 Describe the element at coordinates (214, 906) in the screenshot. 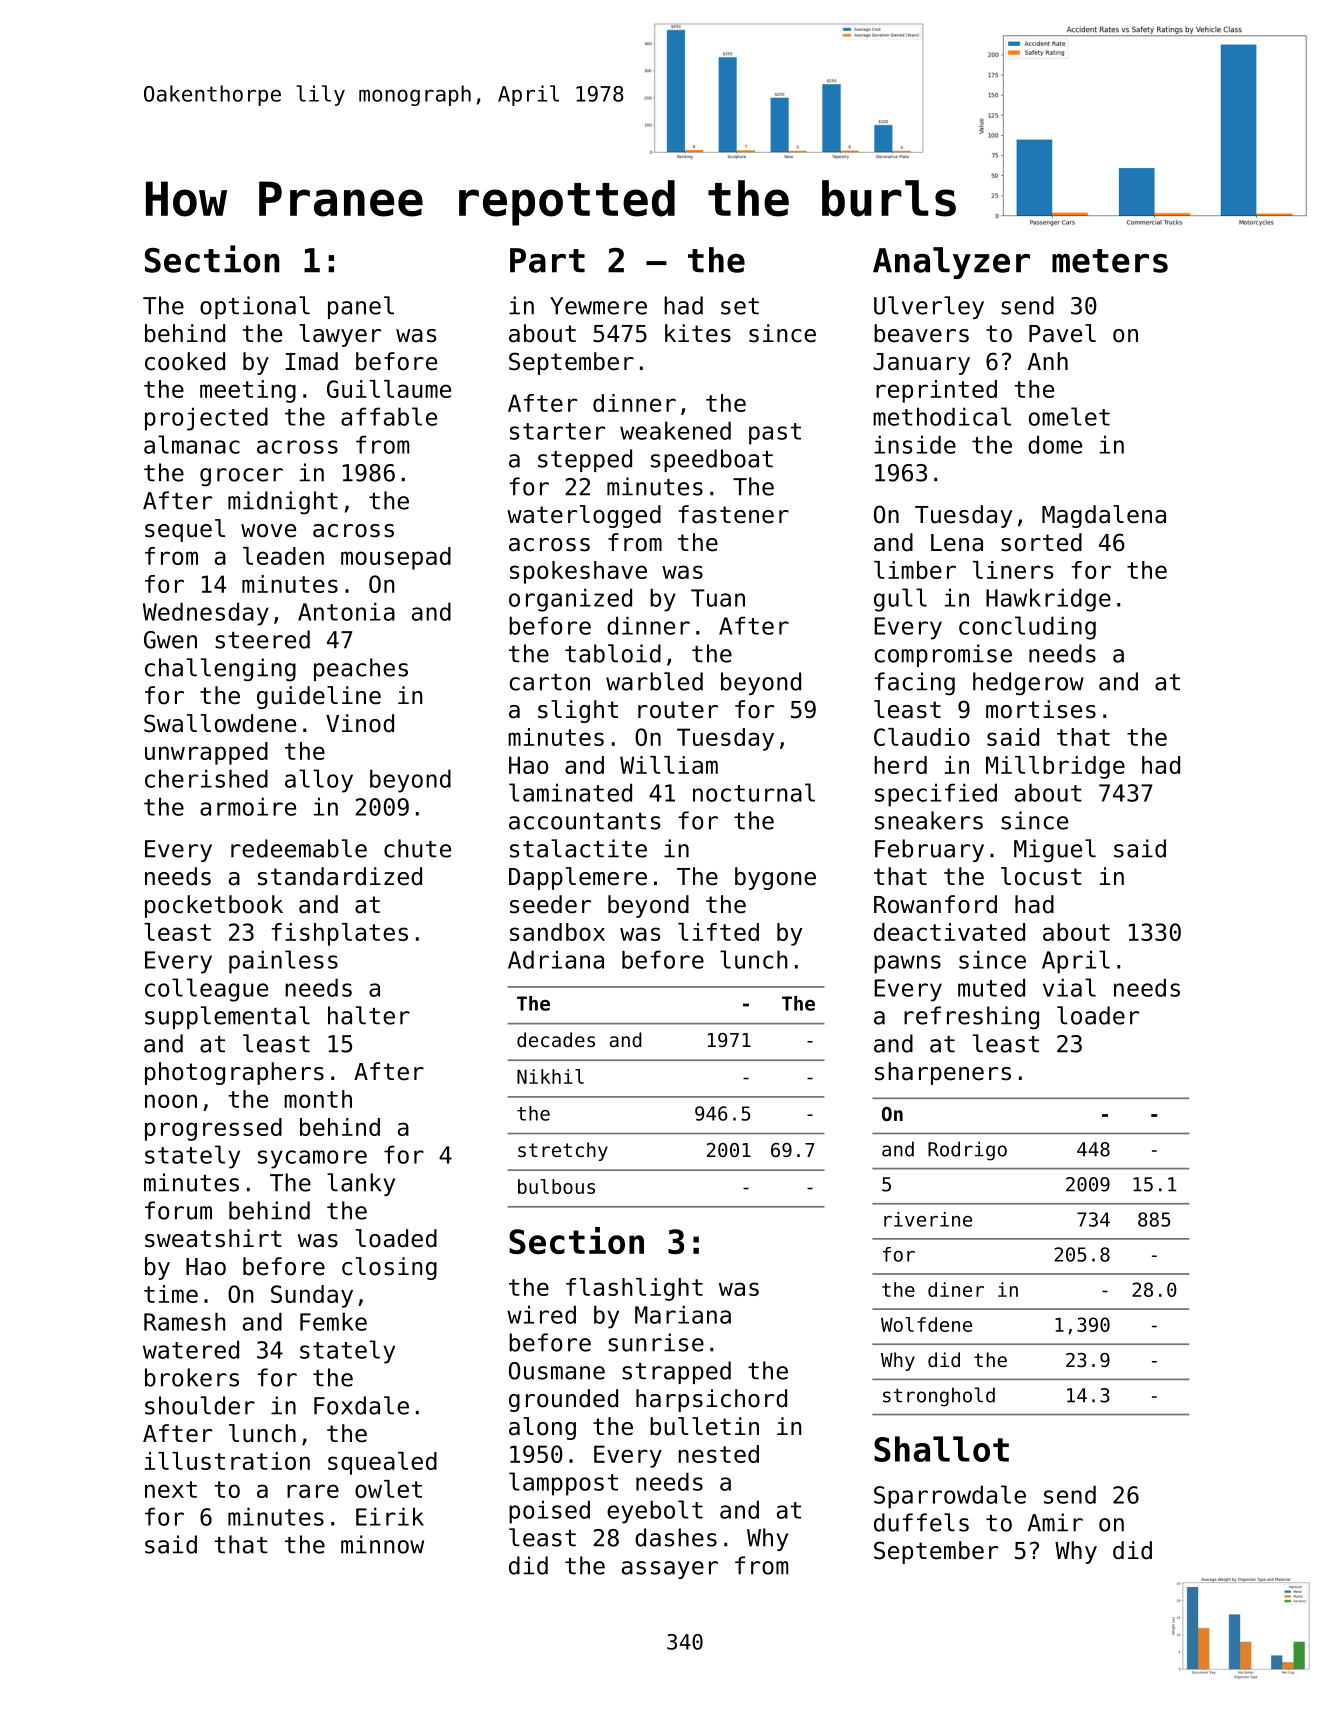

I see `pocketbook` at that location.
